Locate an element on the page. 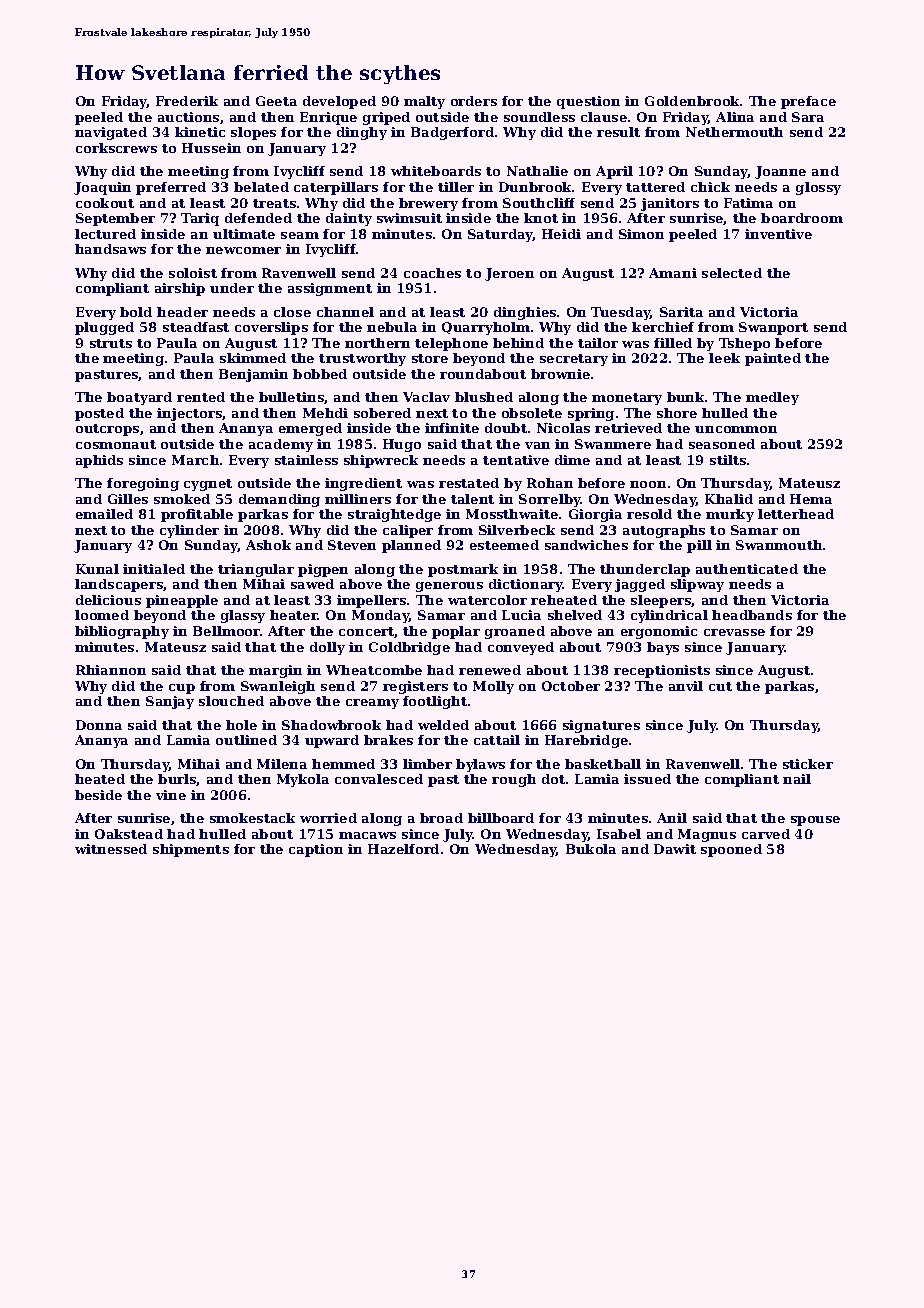 Image resolution: width=924 pixels, height=1308 pixels. smokestack is located at coordinates (252, 818).
